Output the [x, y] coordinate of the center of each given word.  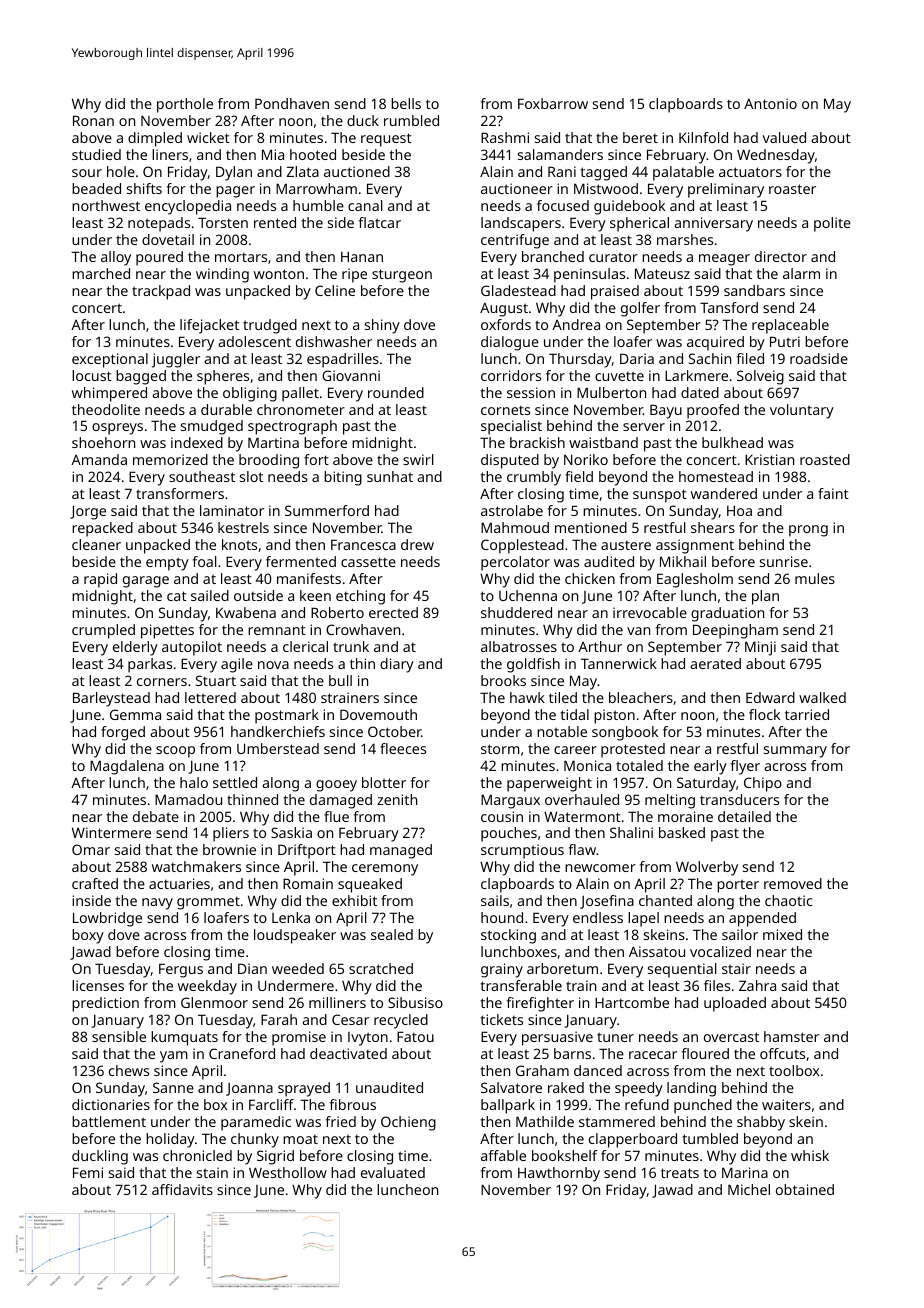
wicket [208, 137]
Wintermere [111, 832]
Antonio [770, 103]
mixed [782, 934]
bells [406, 103]
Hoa [739, 510]
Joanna [249, 1089]
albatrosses [519, 646]
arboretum [562, 968]
